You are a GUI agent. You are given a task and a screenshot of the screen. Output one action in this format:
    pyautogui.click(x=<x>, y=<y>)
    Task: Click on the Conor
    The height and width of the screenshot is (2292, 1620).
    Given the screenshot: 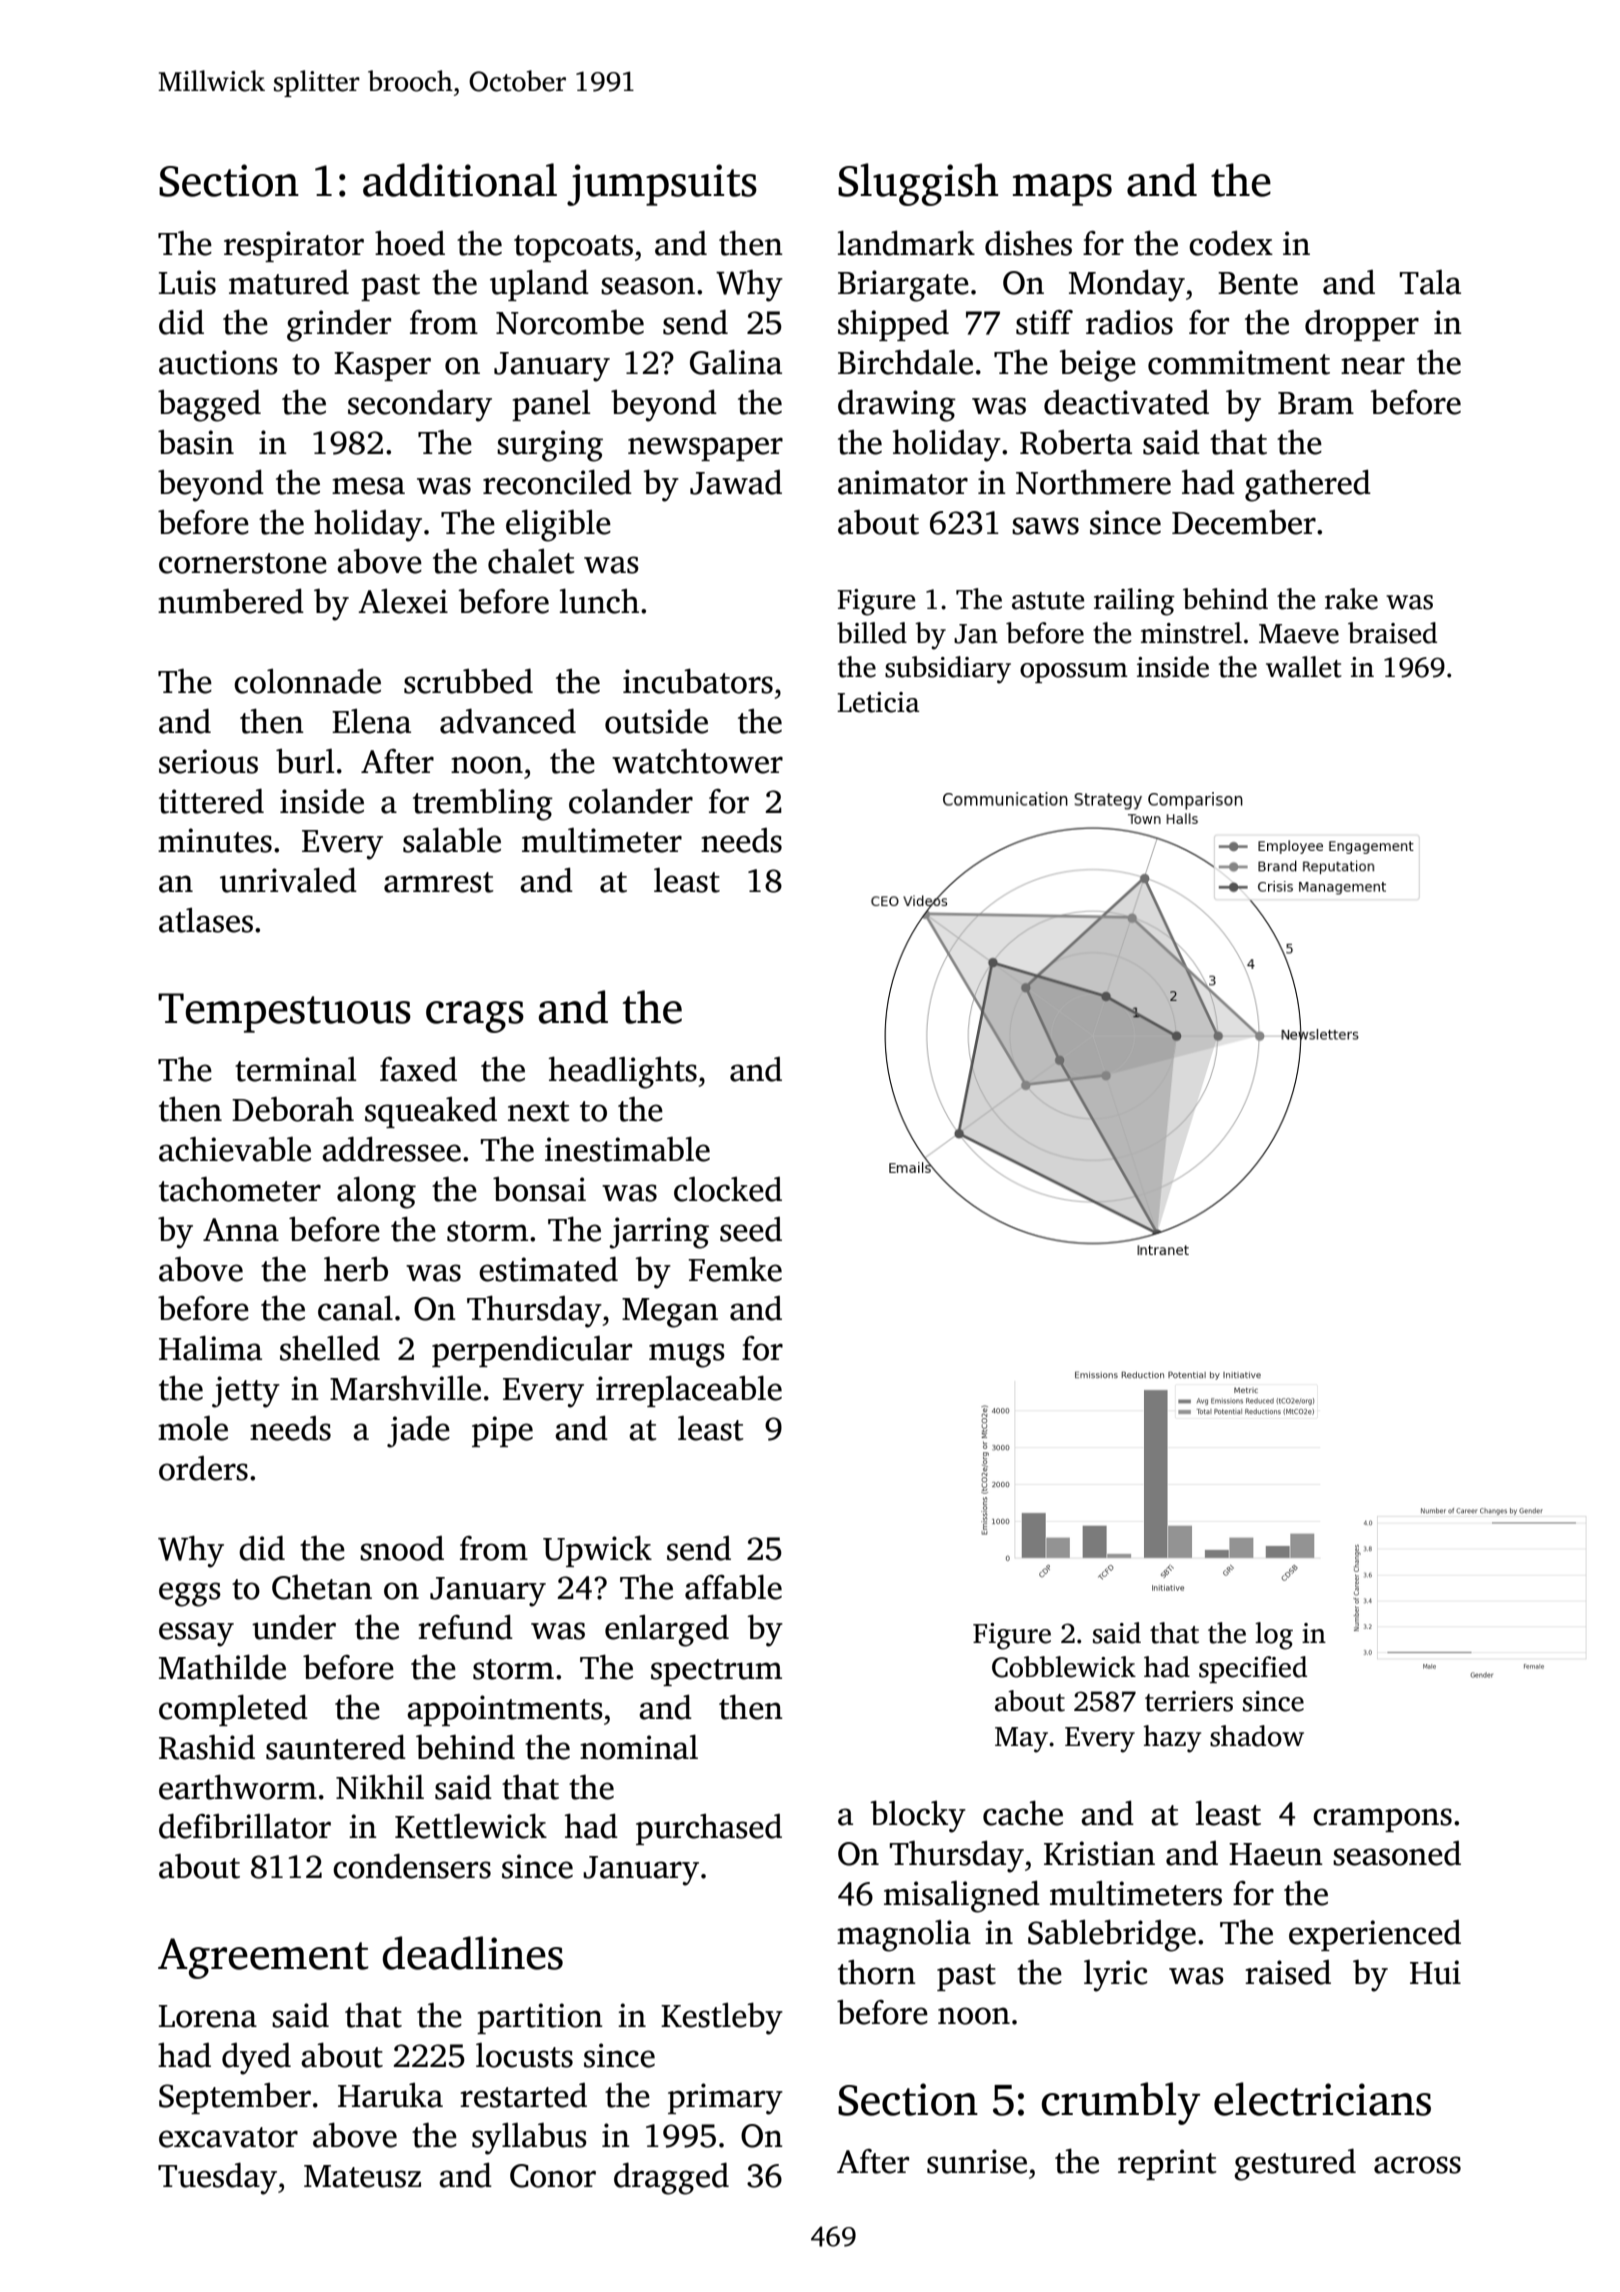 What is the action you would take?
    pyautogui.click(x=553, y=2176)
